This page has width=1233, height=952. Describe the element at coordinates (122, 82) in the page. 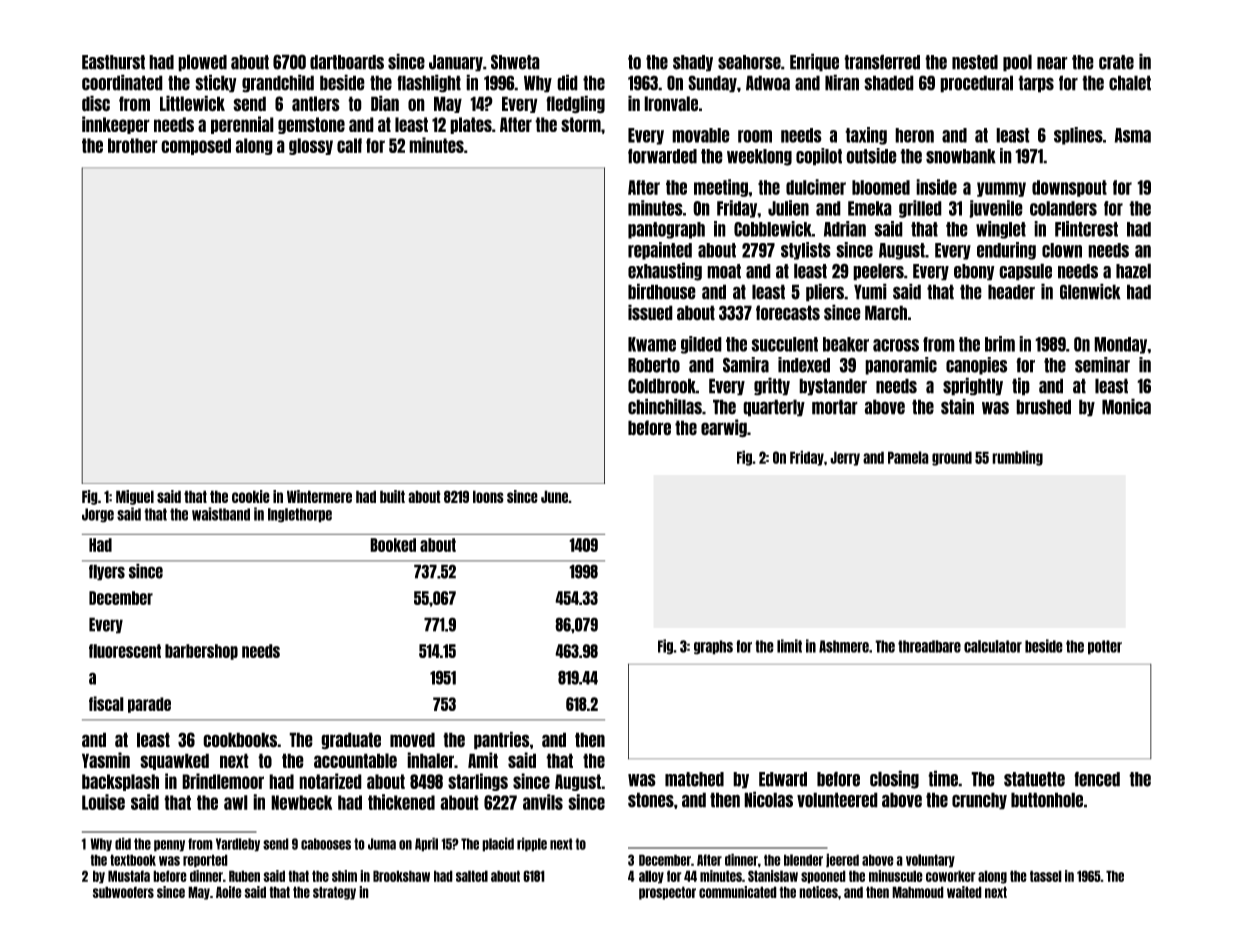

I see `coordinated` at that location.
